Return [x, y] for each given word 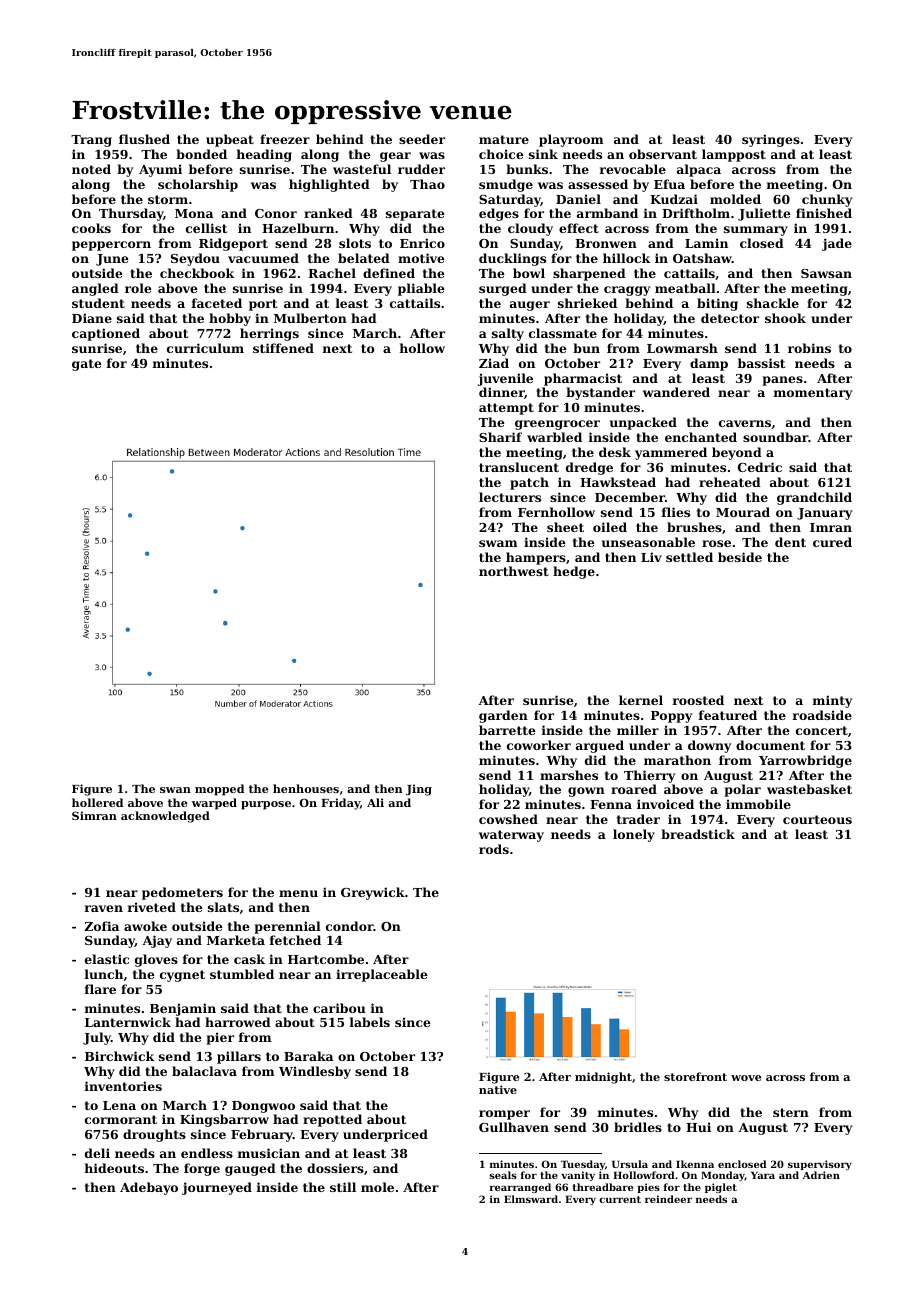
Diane [92, 318]
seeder [422, 139]
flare [100, 989]
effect [579, 228]
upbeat [230, 140]
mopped [219, 790]
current [620, 1199]
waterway [511, 836]
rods [494, 849]
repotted [332, 1120]
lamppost [734, 155]
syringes [771, 140]
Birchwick [119, 1056]
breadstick [698, 834]
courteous [817, 819]
